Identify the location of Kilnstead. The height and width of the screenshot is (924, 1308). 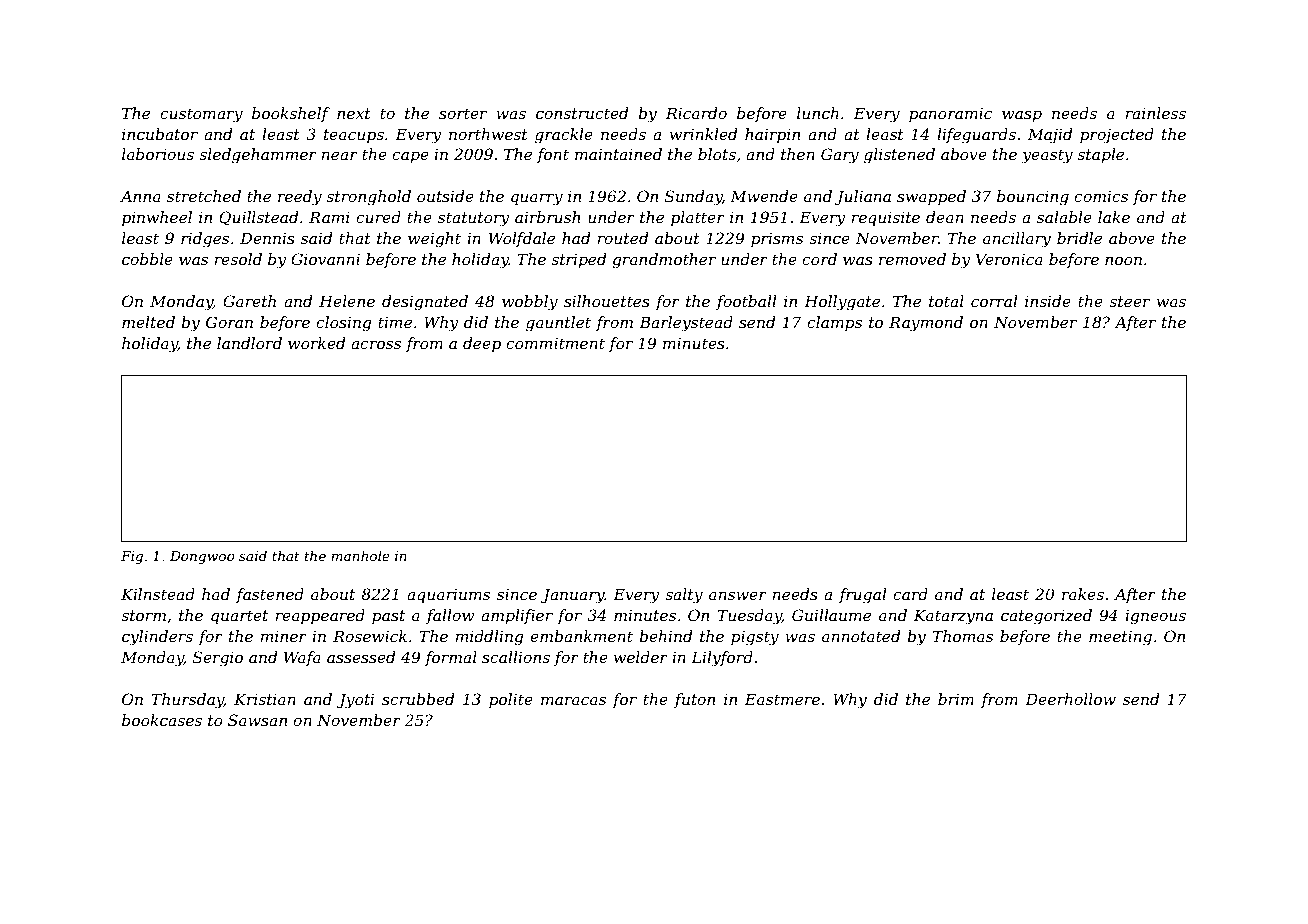
(158, 594).
